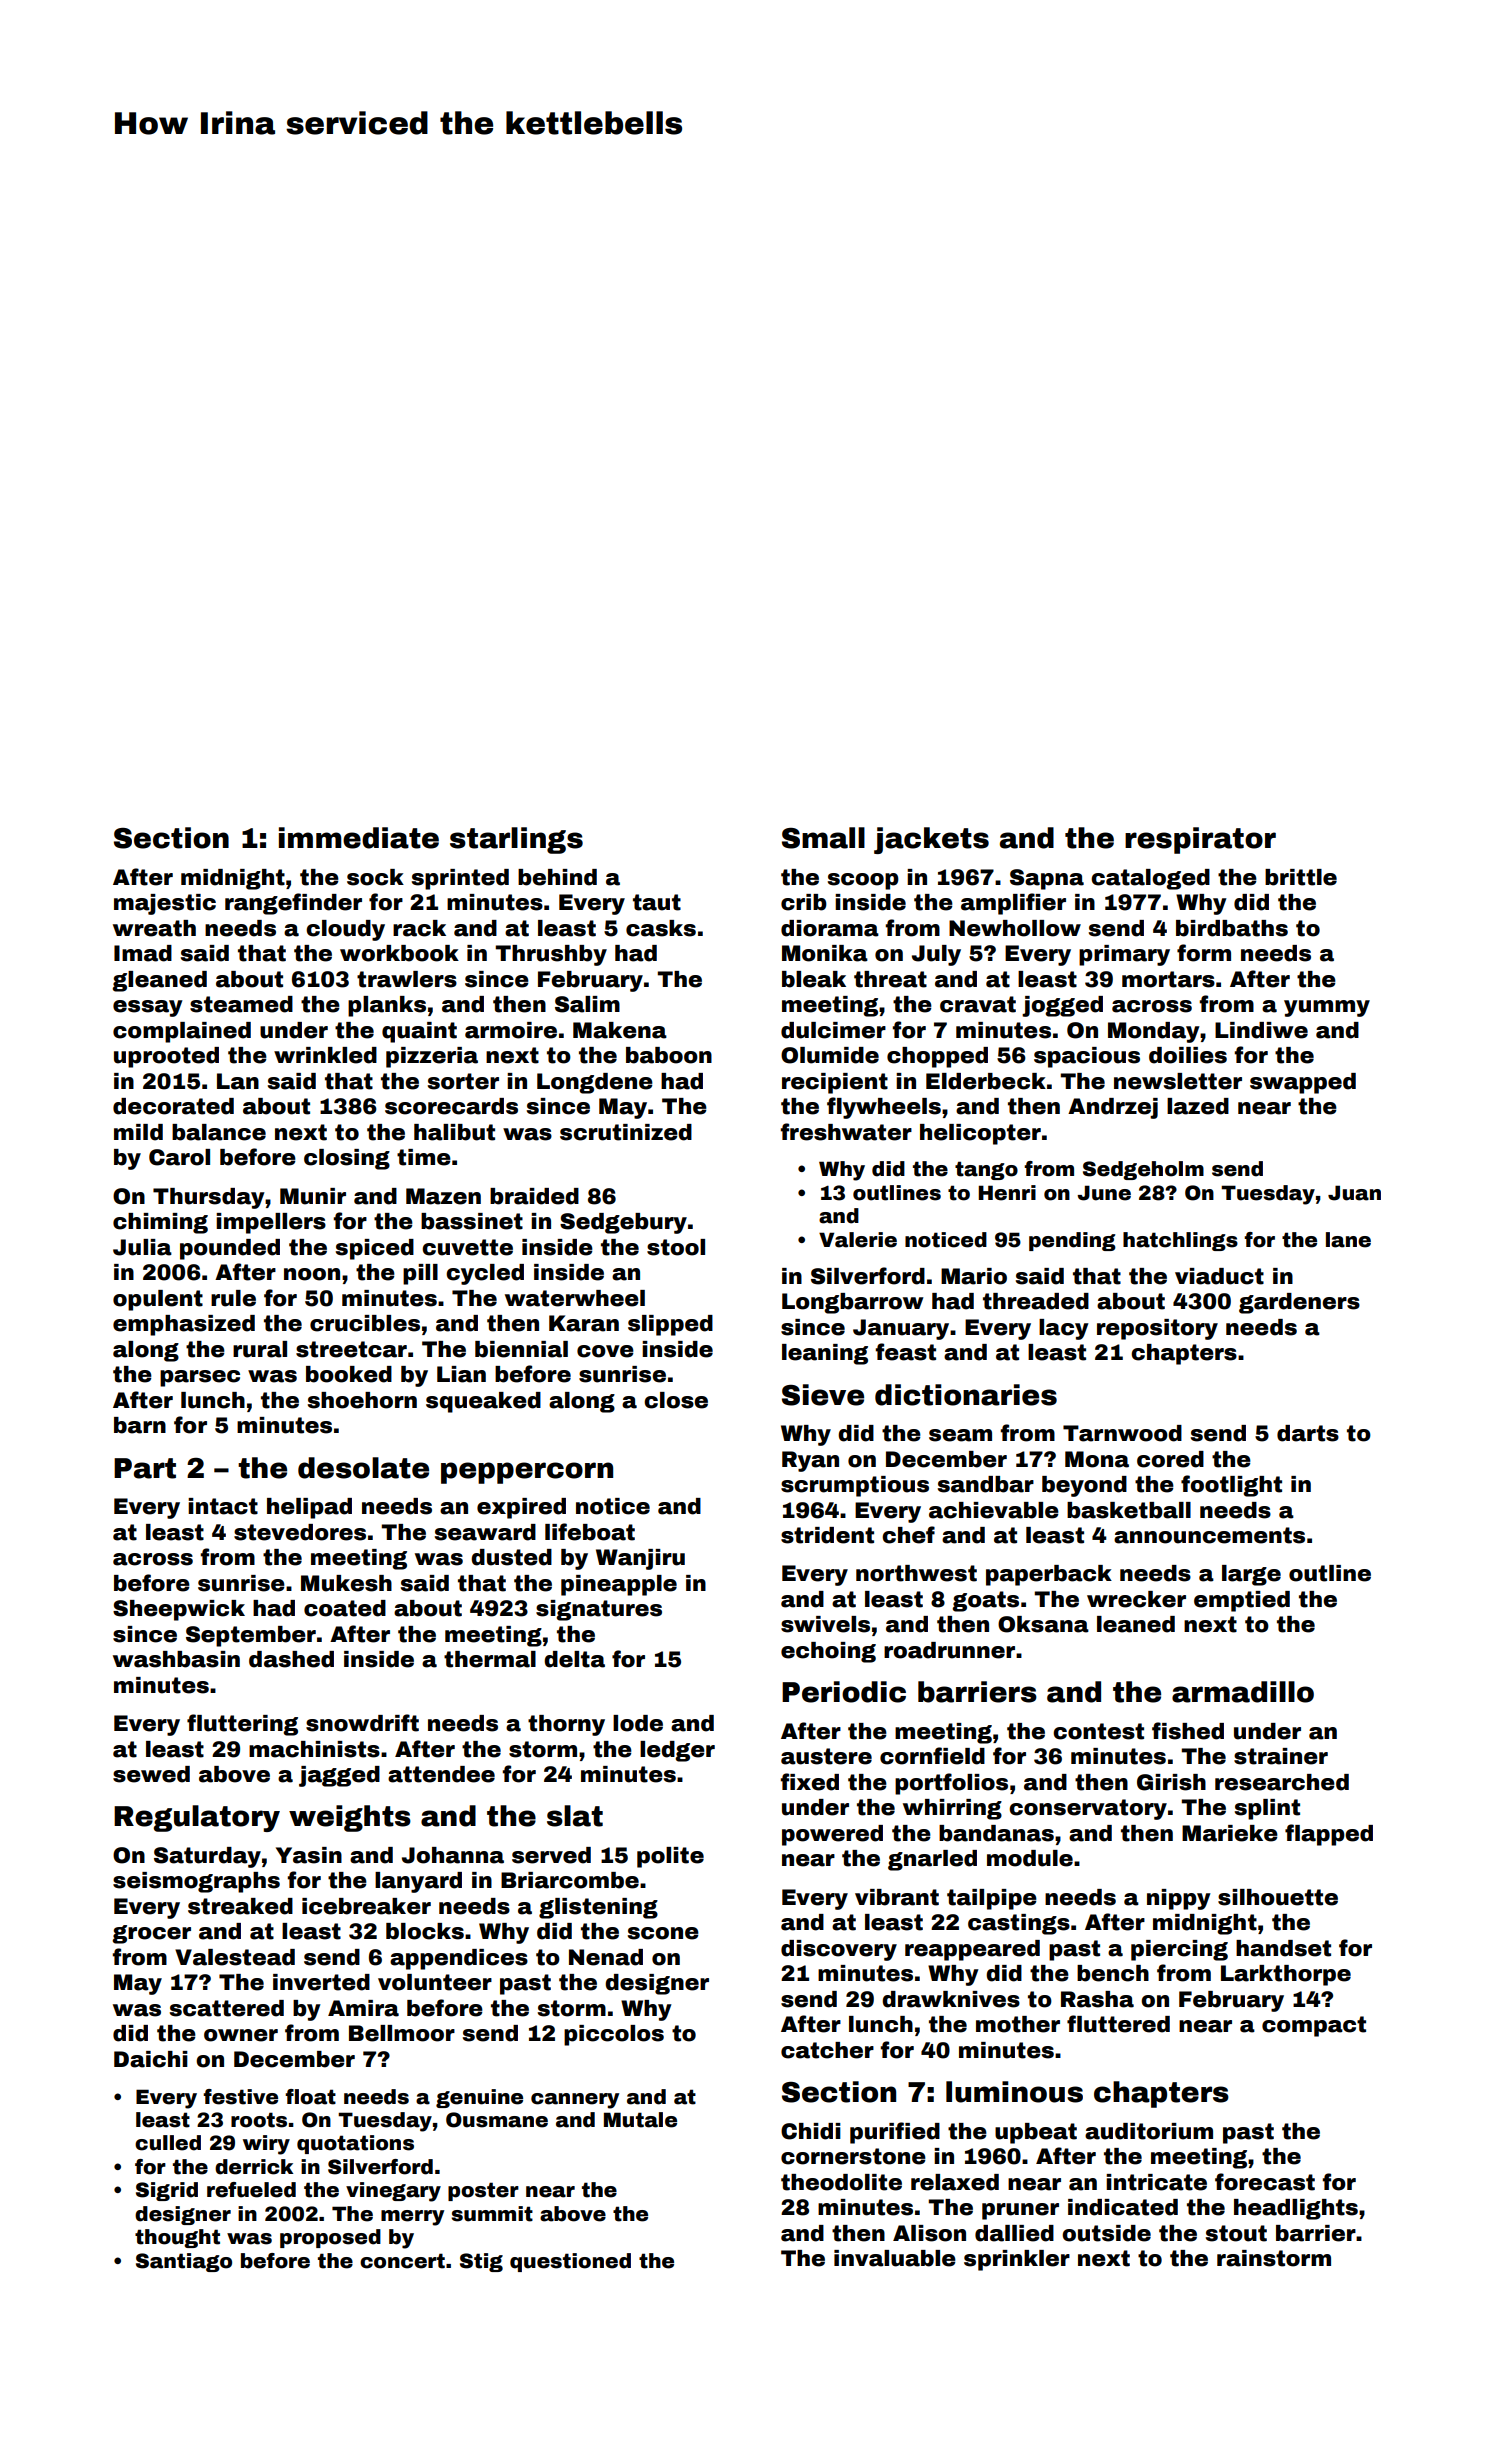 The height and width of the image is (2464, 1496). What do you see at coordinates (479, 2098) in the image?
I see `genuine` at bounding box center [479, 2098].
